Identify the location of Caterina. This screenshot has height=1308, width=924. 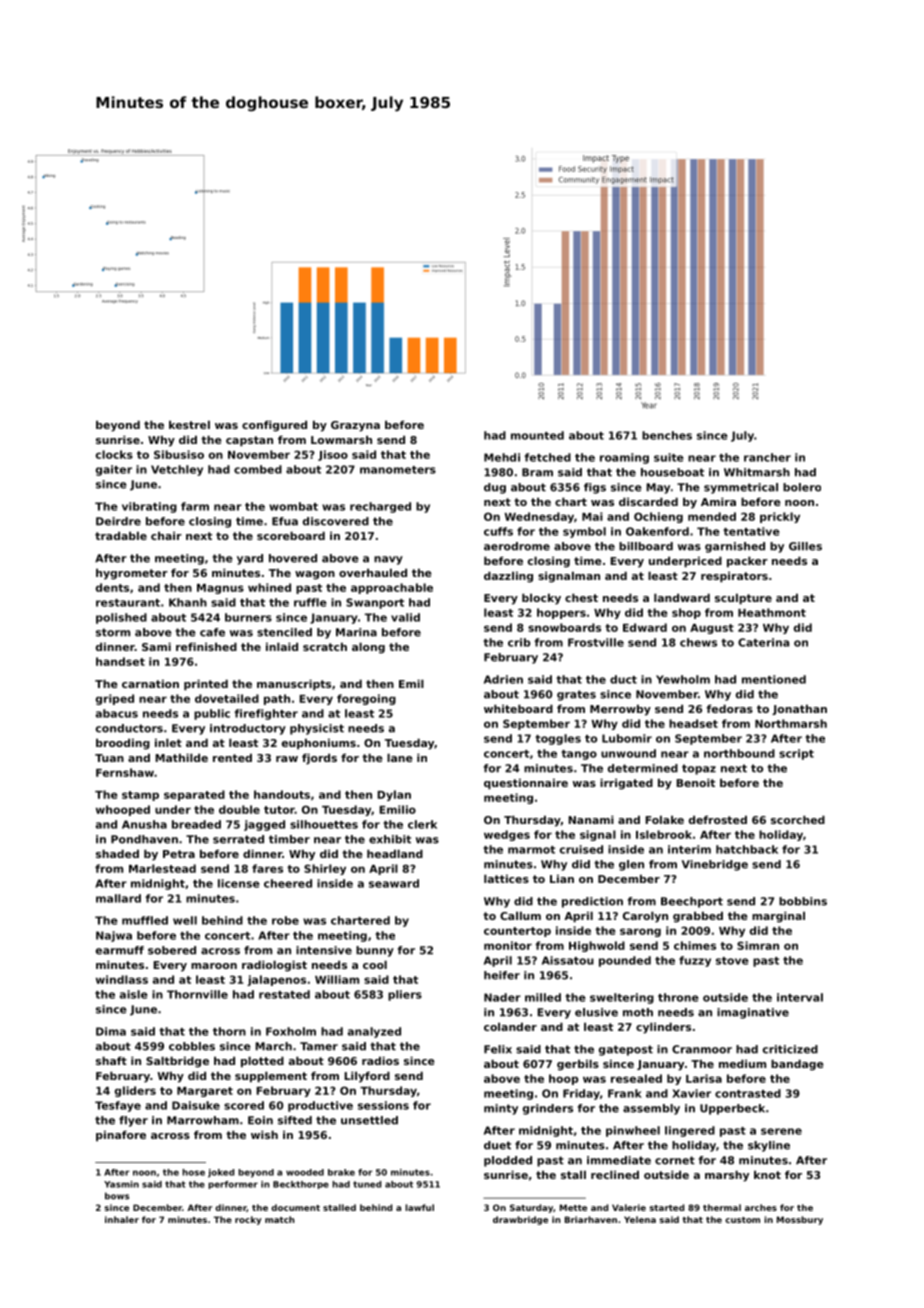
(763, 642).
